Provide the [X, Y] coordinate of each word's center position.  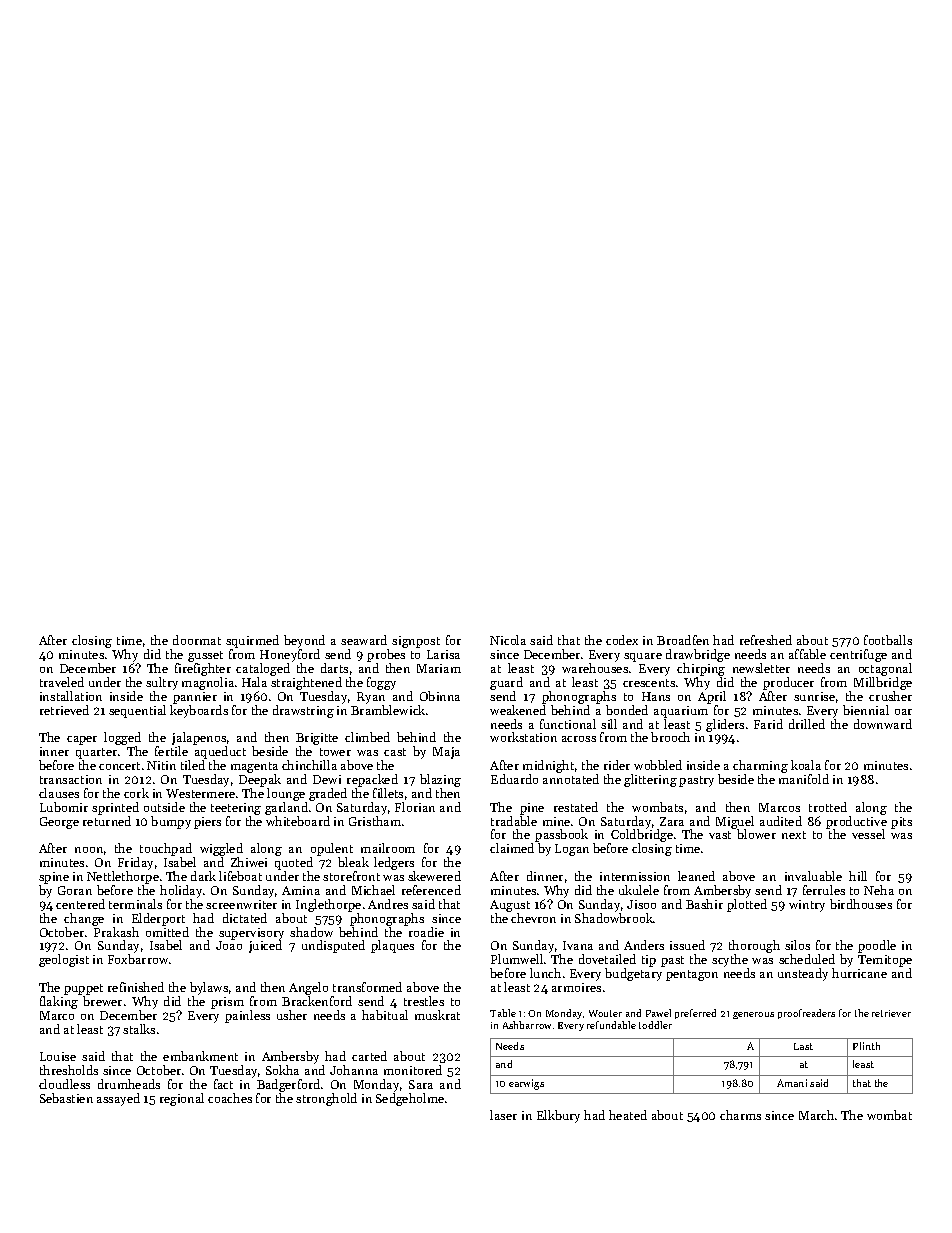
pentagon [692, 975]
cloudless [64, 1084]
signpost [416, 642]
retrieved [64, 710]
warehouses [595, 668]
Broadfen [683, 640]
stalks [139, 1029]
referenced [431, 890]
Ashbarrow [527, 1025]
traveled [62, 682]
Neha [879, 890]
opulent [332, 849]
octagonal [885, 669]
